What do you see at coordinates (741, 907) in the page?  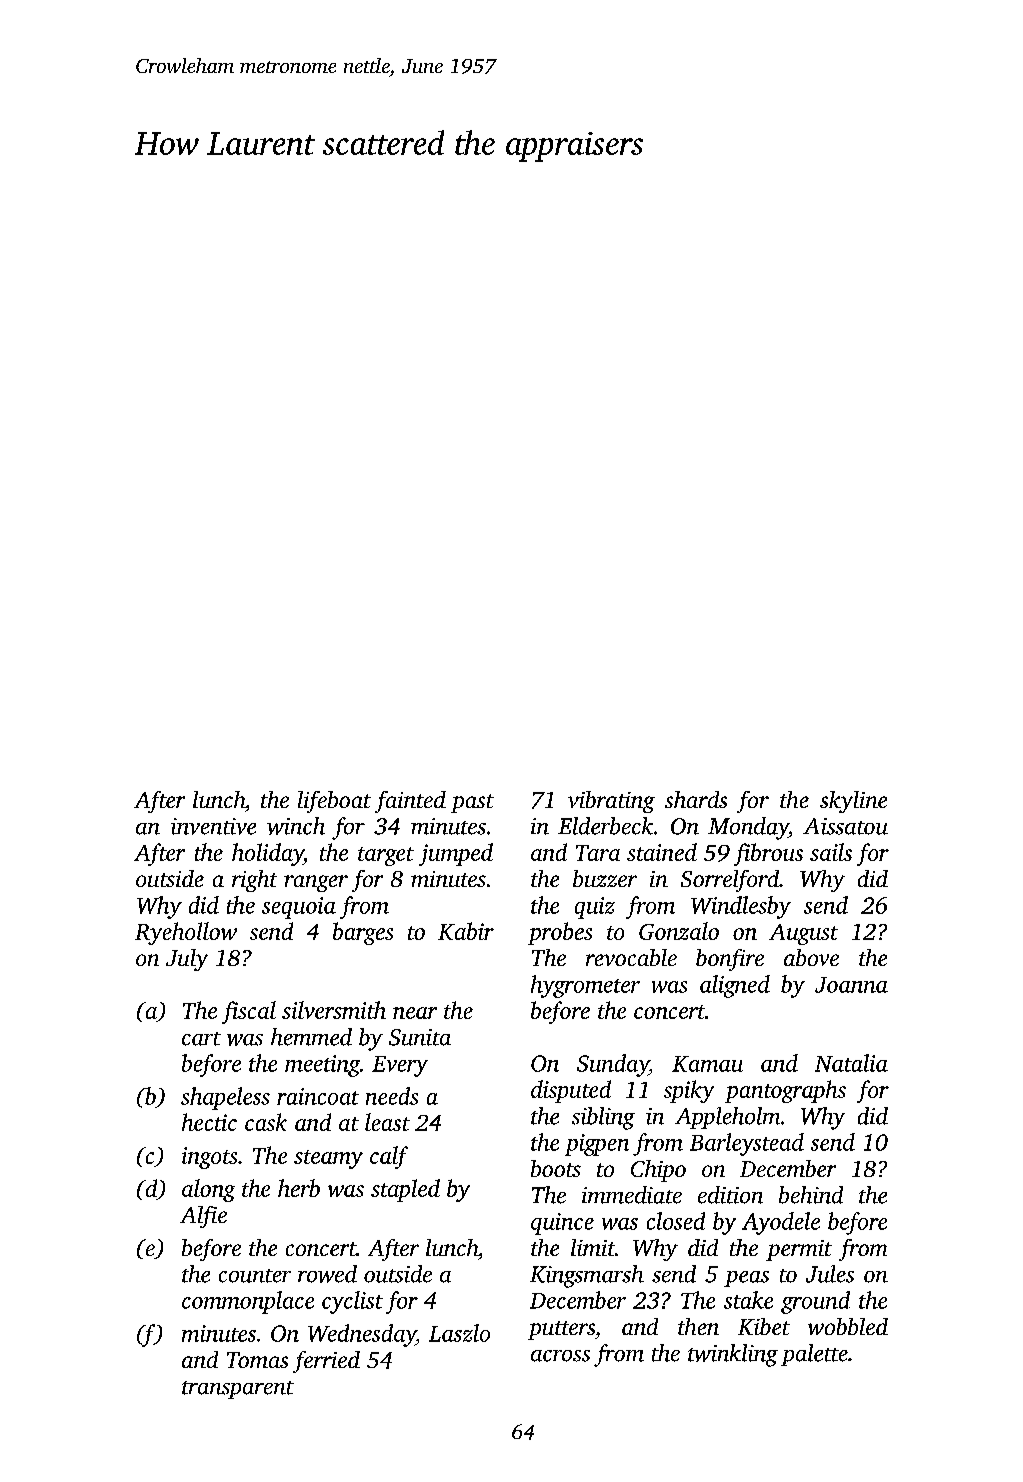 I see `Windlesby` at bounding box center [741, 907].
